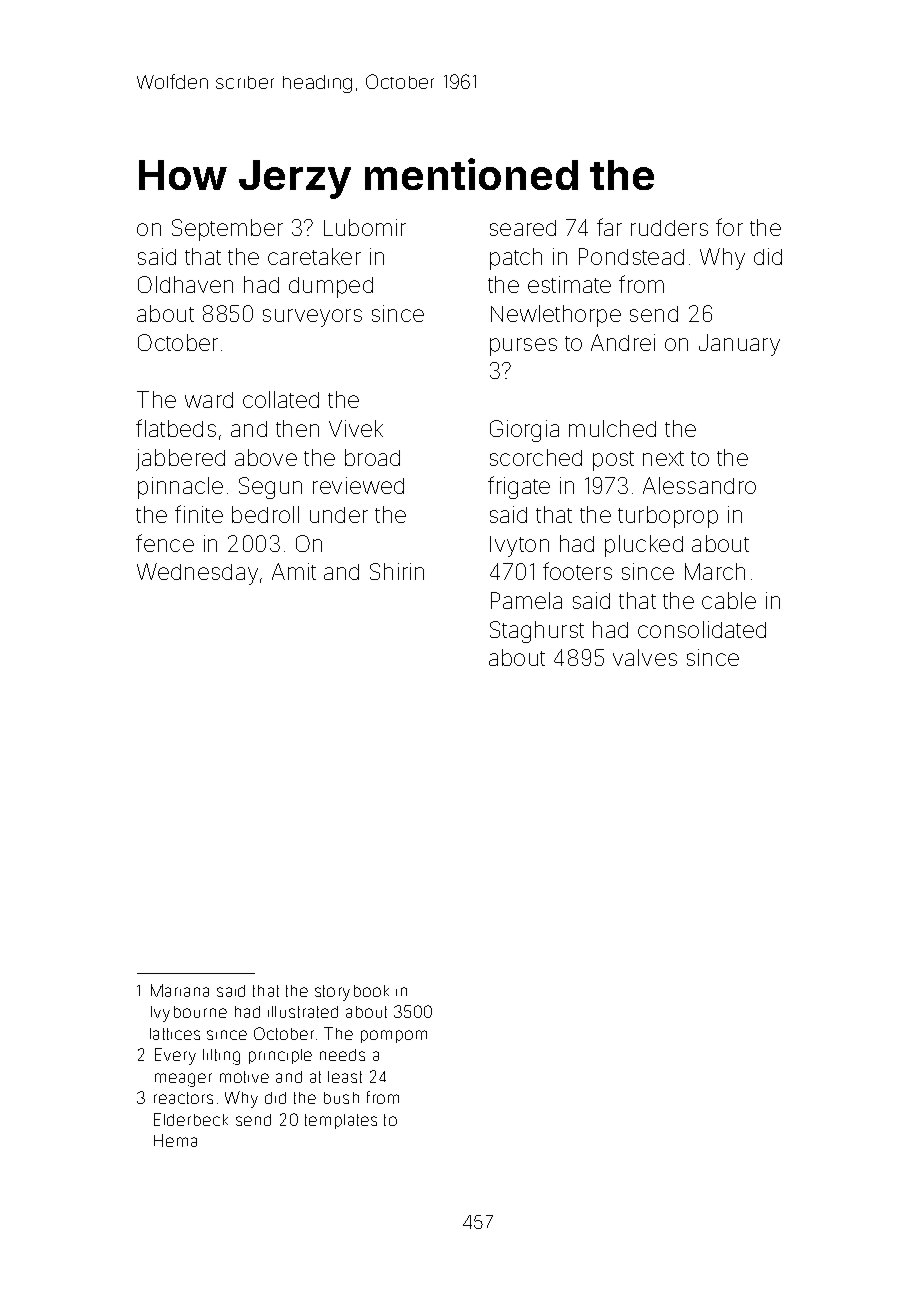 The height and width of the image is (1311, 924). Describe the element at coordinates (516, 259) in the image. I see `patch` at that location.
